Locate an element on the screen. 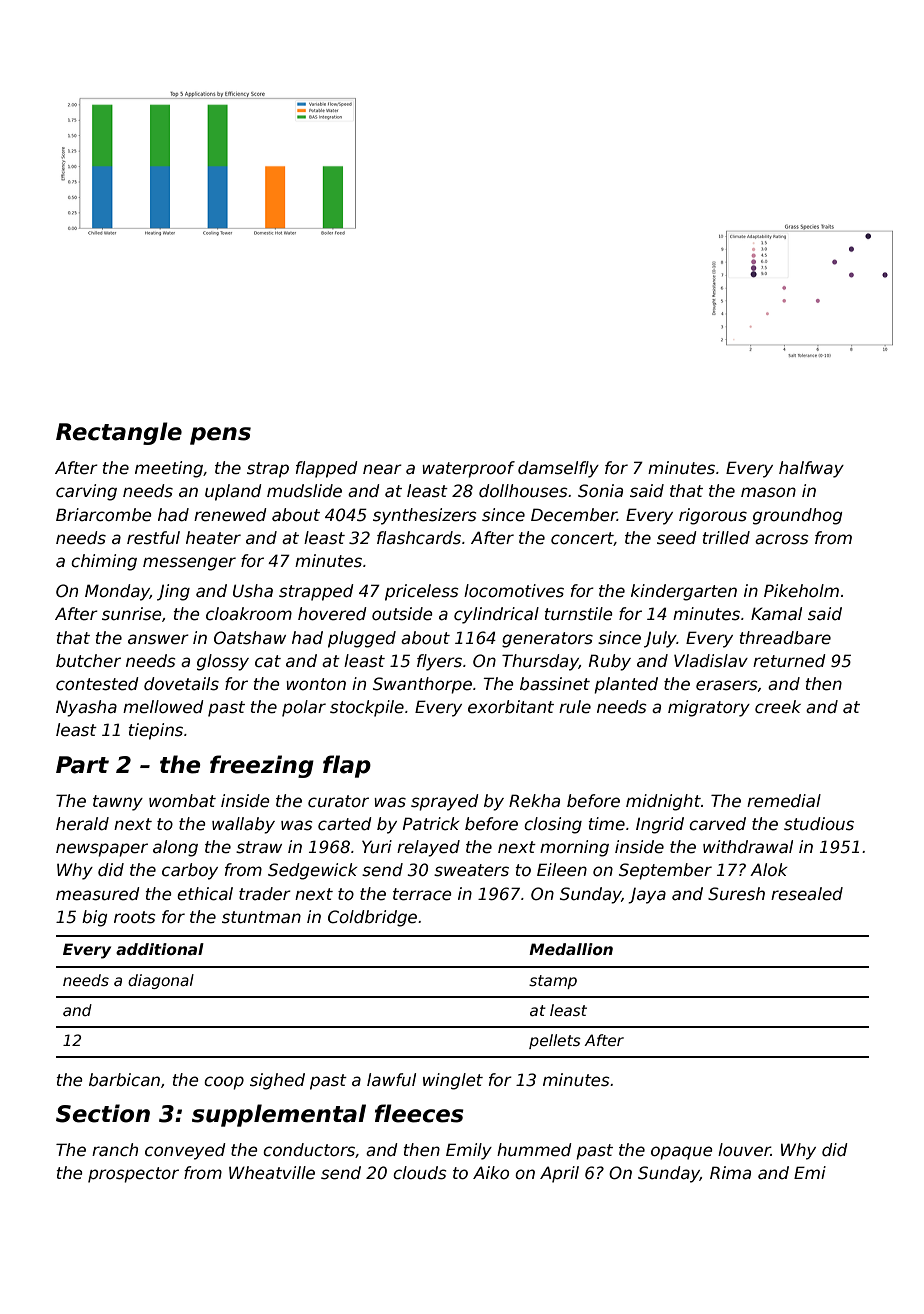 This screenshot has height=1314, width=924. Jaya is located at coordinates (647, 896).
